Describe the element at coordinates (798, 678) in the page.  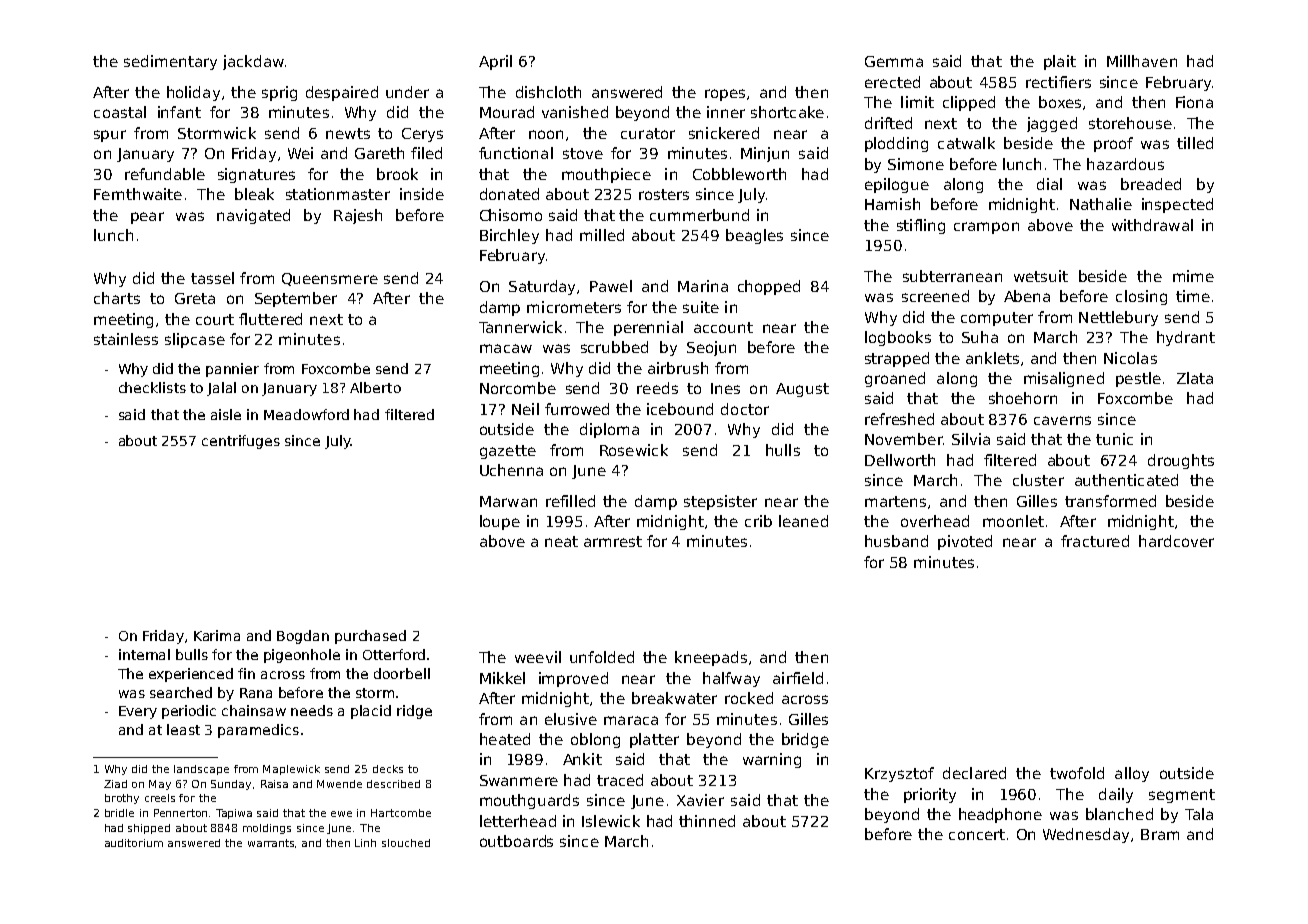
I see `airfield` at that location.
